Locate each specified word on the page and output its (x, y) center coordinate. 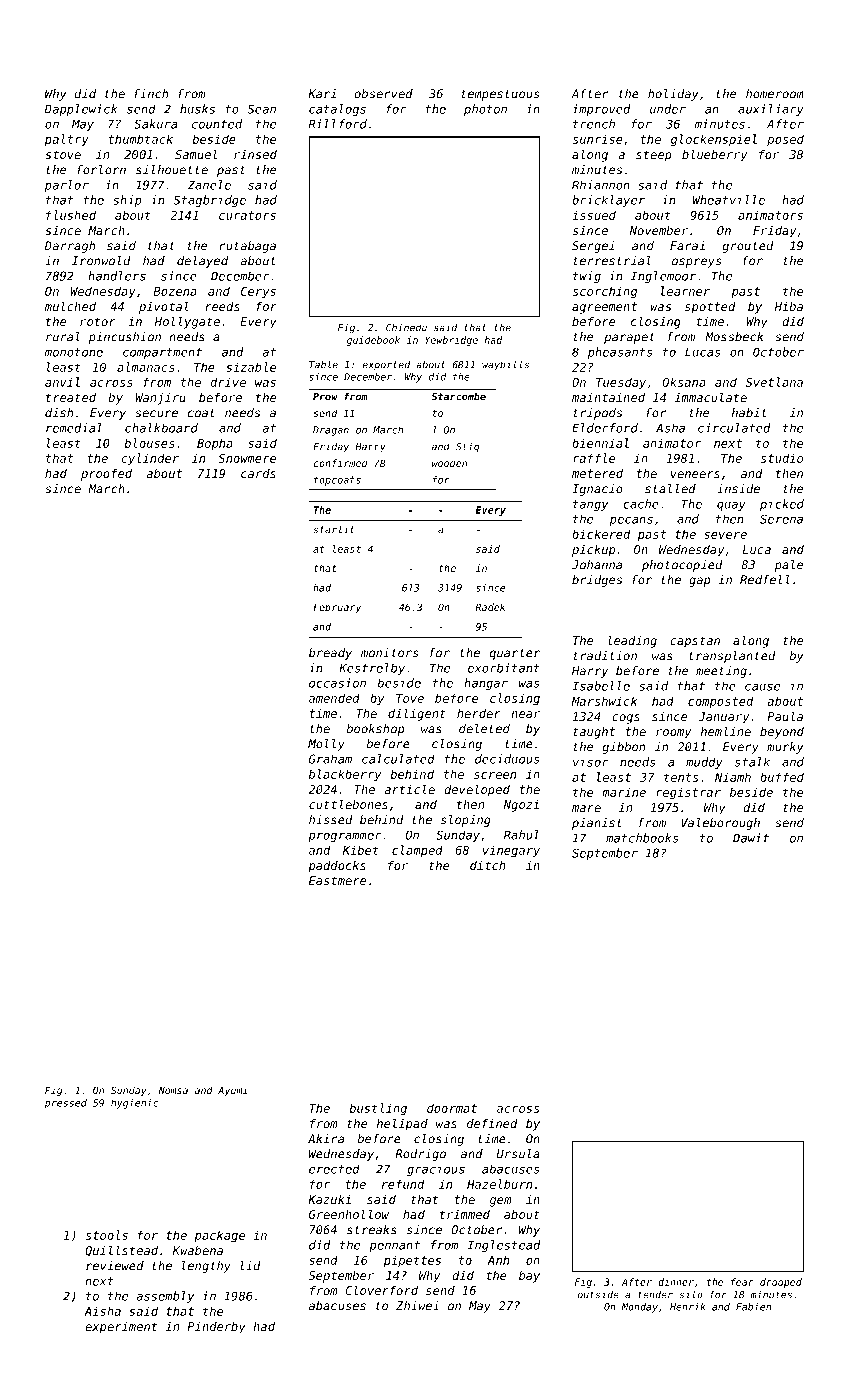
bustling (378, 1109)
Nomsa (173, 1090)
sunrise (598, 139)
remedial (74, 428)
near (525, 714)
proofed (106, 475)
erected (334, 1169)
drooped (781, 1283)
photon (485, 110)
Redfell (765, 580)
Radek (490, 607)
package (219, 1236)
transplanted (732, 657)
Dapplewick (81, 110)
